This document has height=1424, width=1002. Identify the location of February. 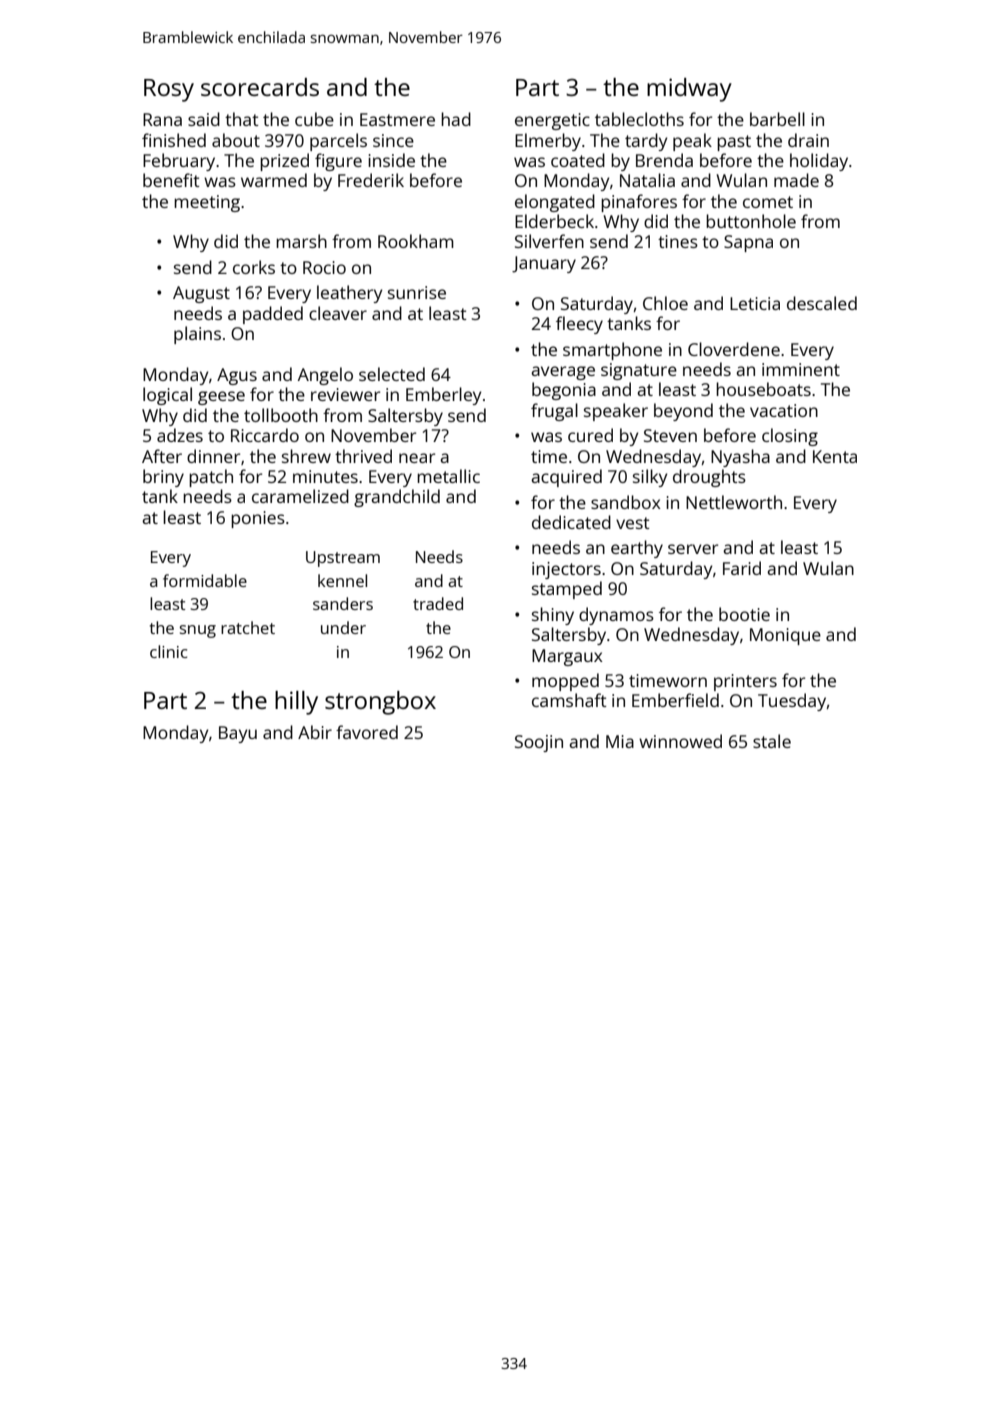
(179, 162).
